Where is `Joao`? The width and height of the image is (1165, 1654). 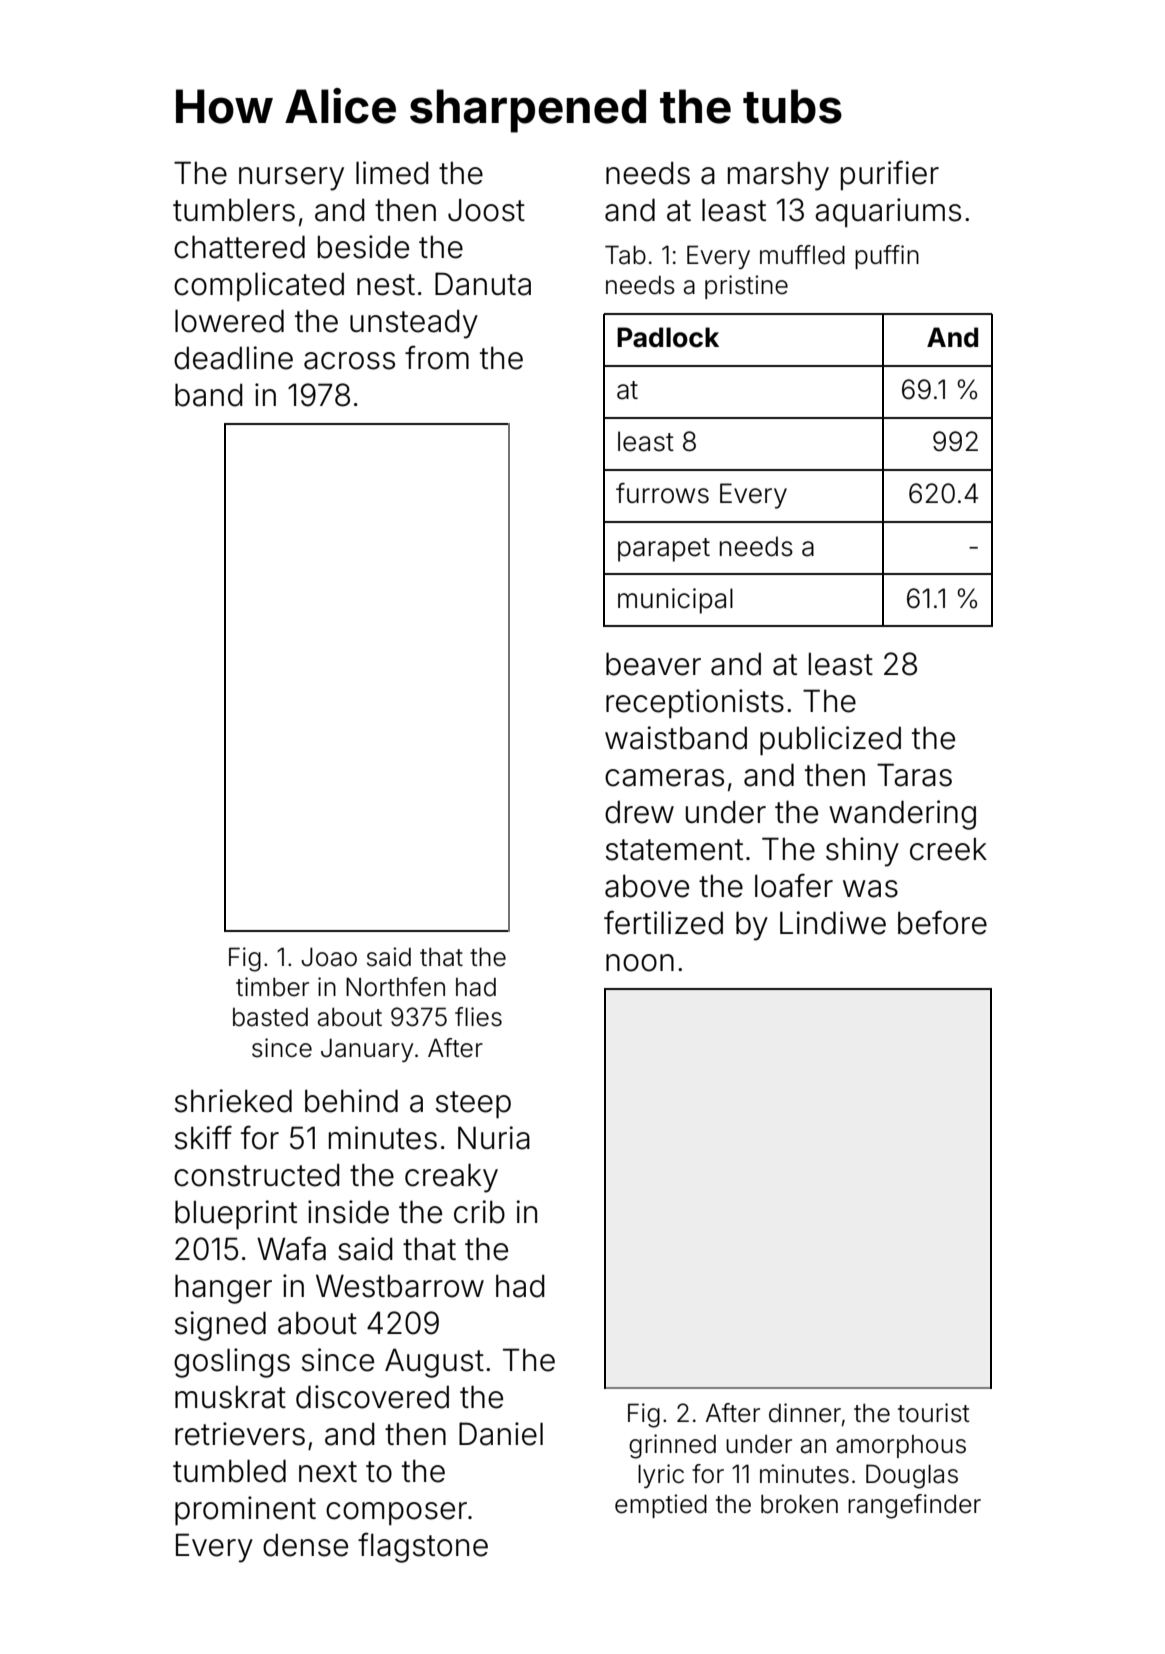 Joao is located at coordinates (329, 957).
